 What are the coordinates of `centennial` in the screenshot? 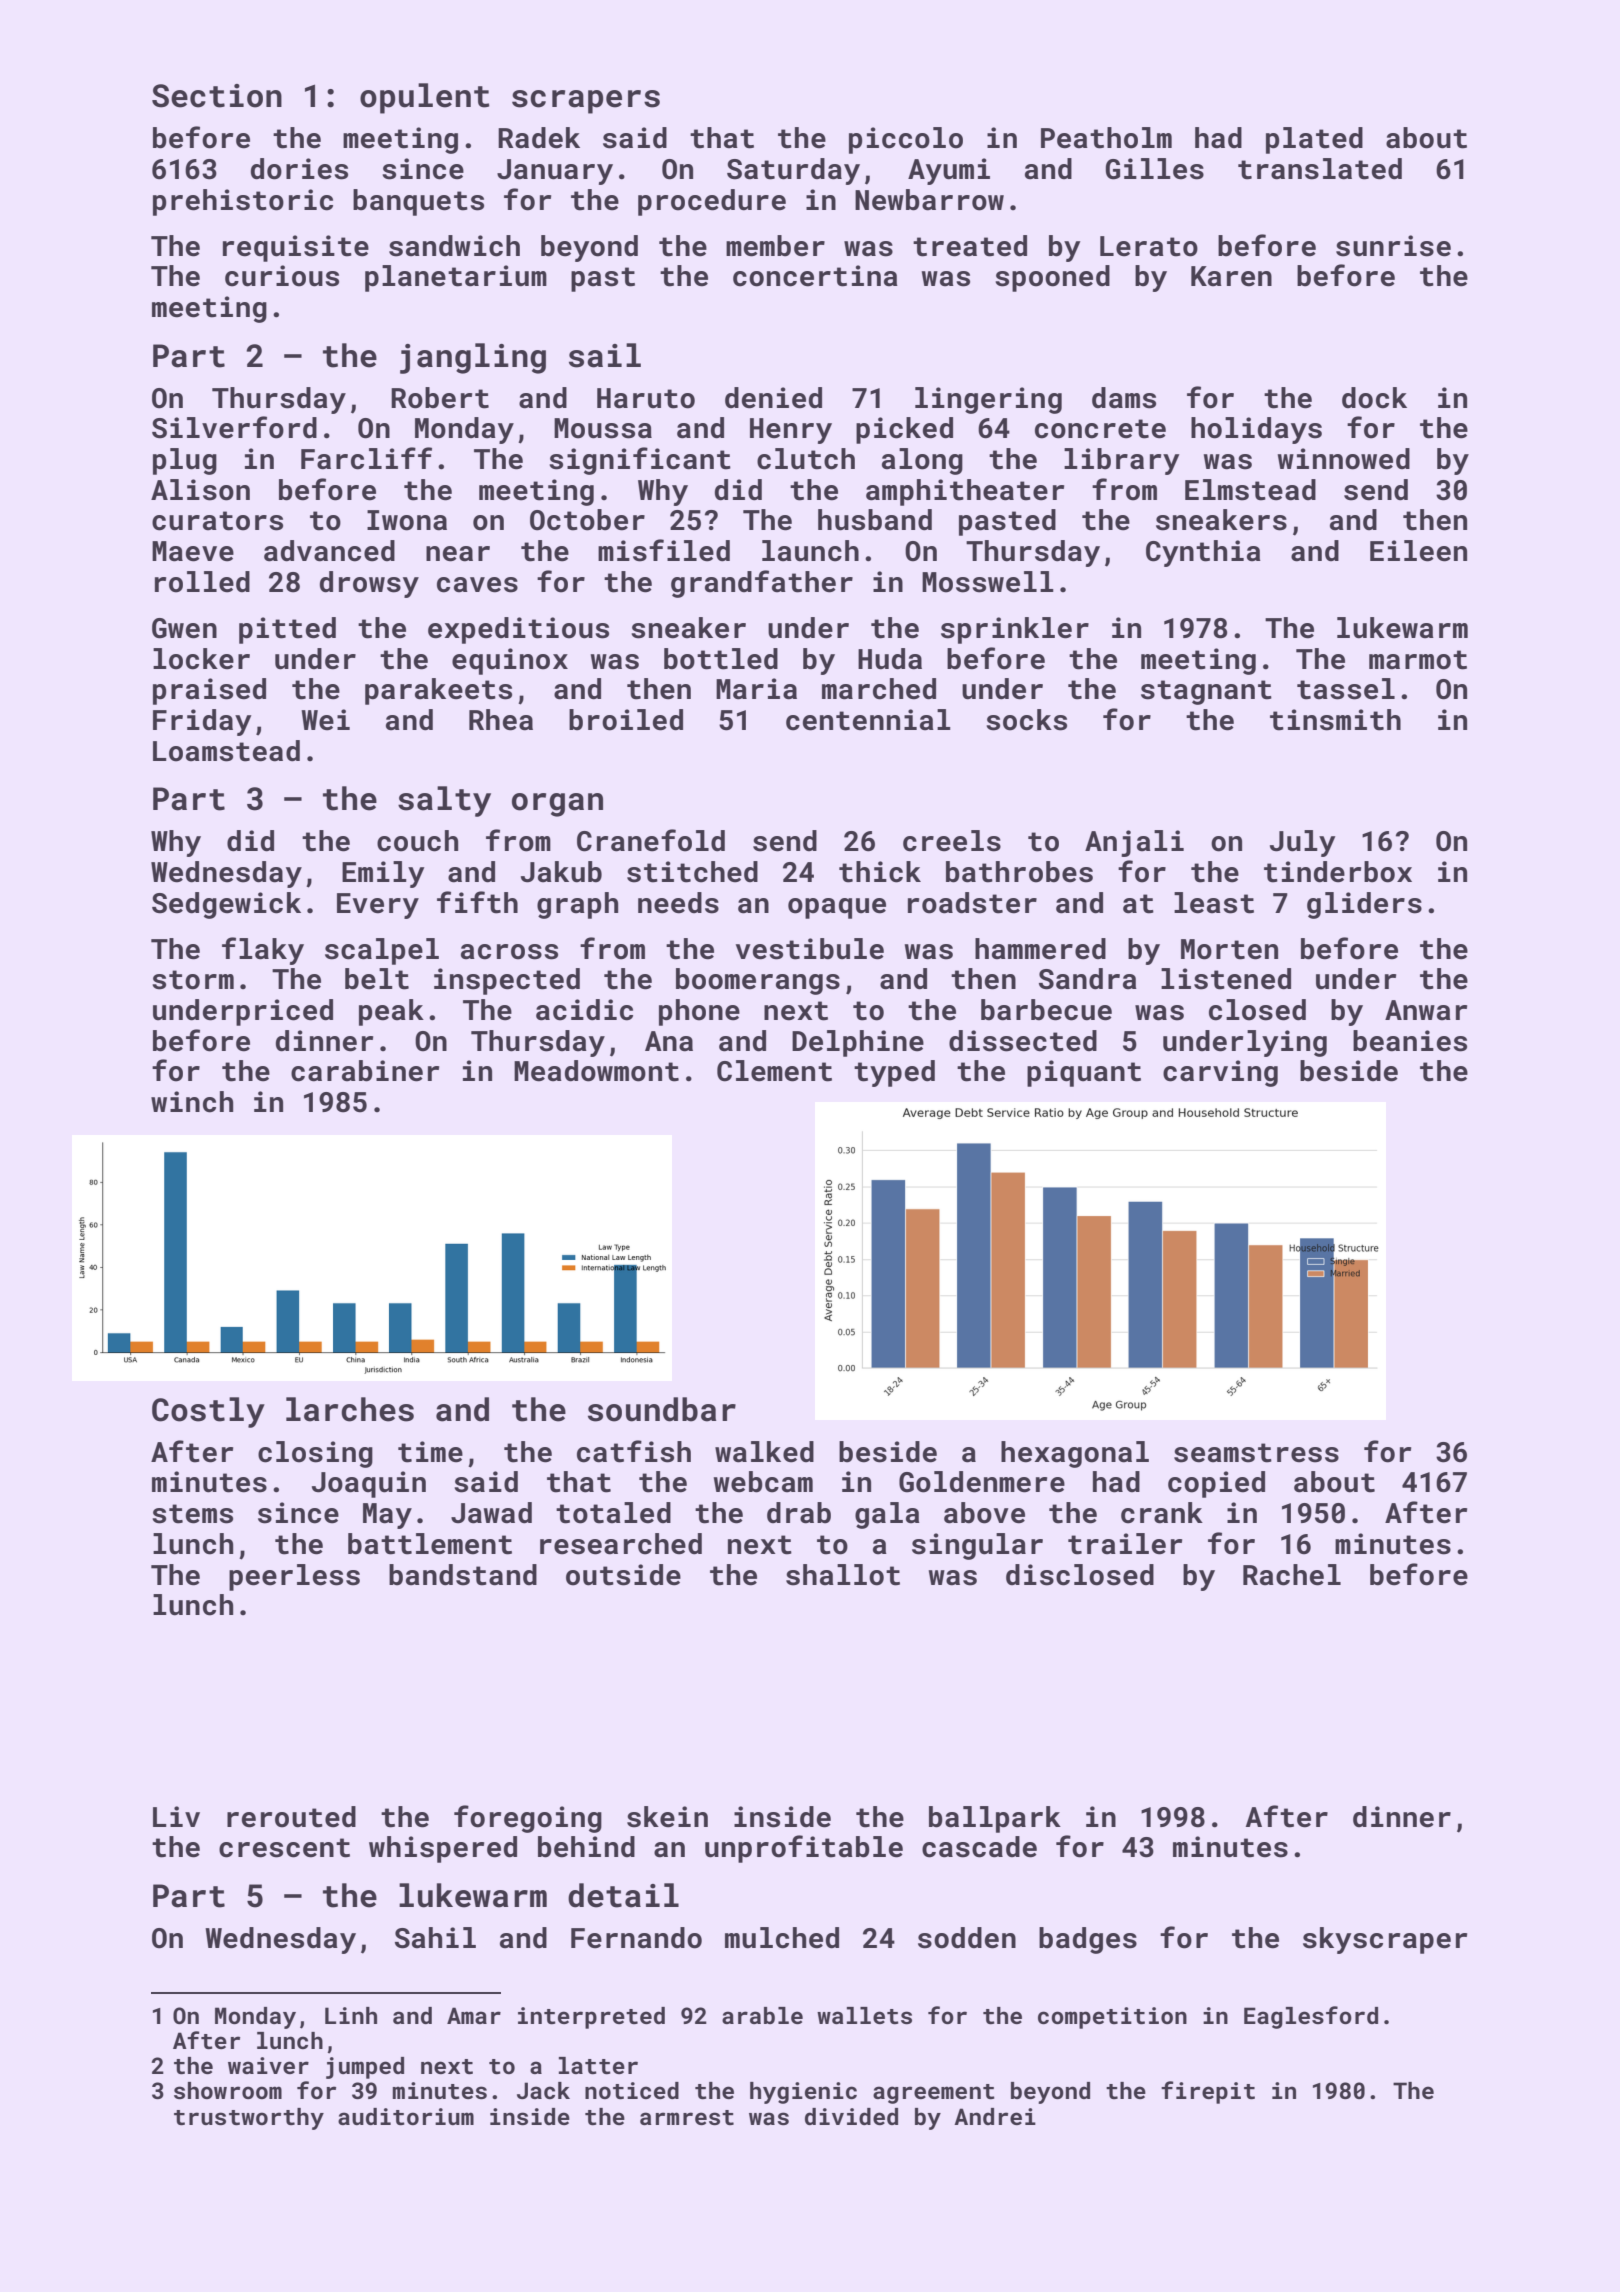 It's located at (868, 720).
